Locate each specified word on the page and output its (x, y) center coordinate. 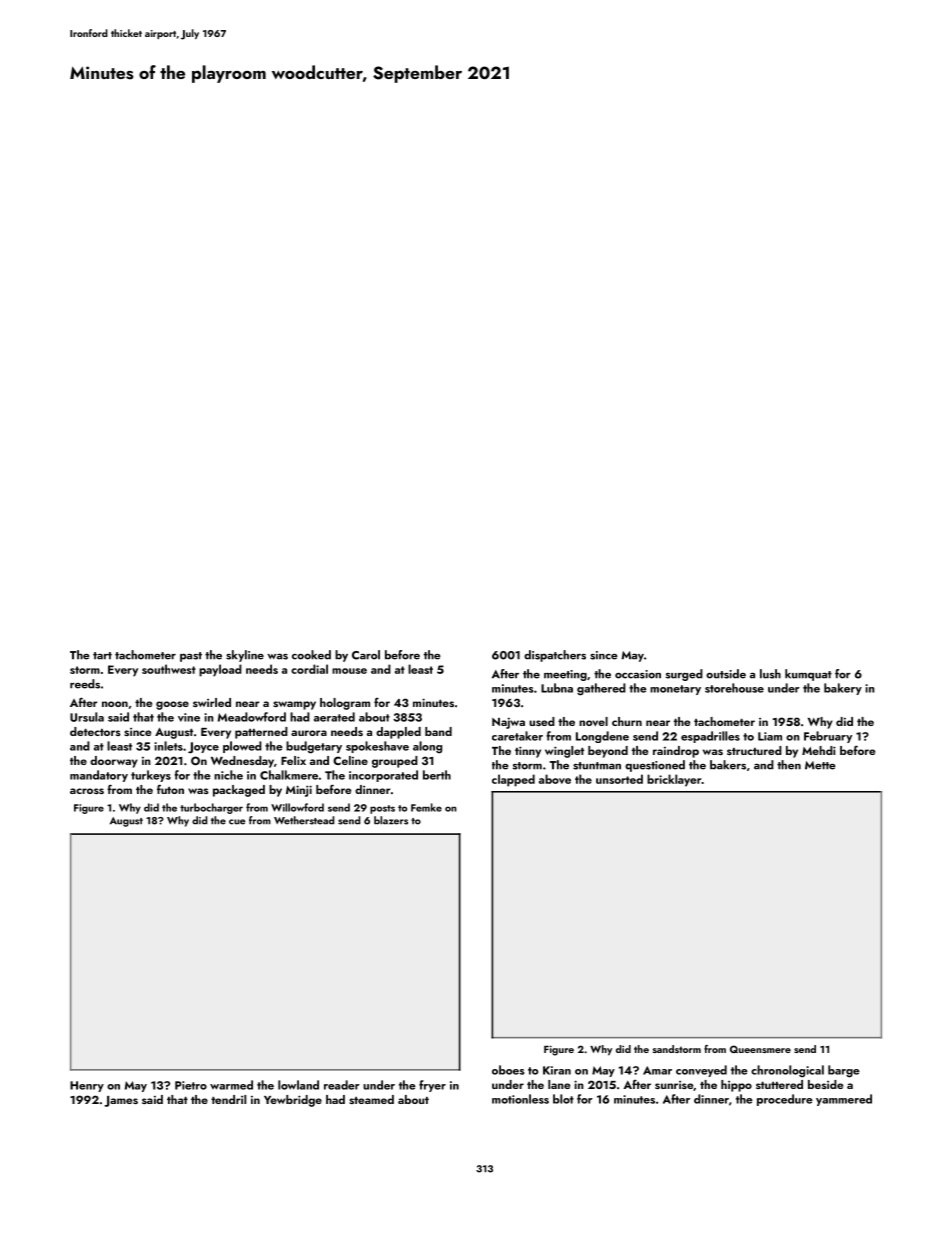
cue (237, 822)
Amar (657, 1070)
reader (342, 1085)
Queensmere (760, 1049)
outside (726, 674)
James (121, 1101)
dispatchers (555, 656)
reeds (85, 684)
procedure (785, 1100)
